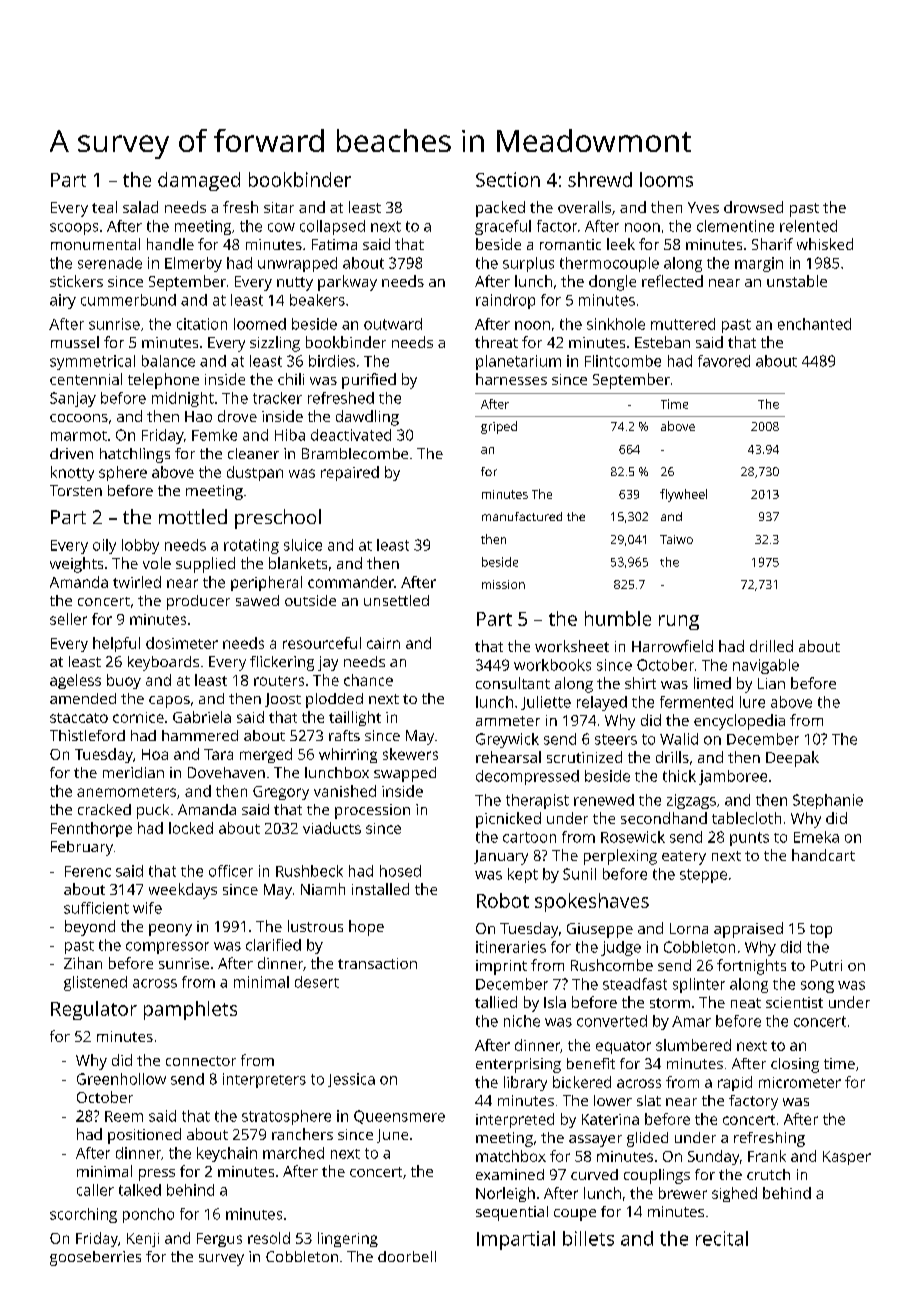  I want to click on Section, so click(508, 179).
